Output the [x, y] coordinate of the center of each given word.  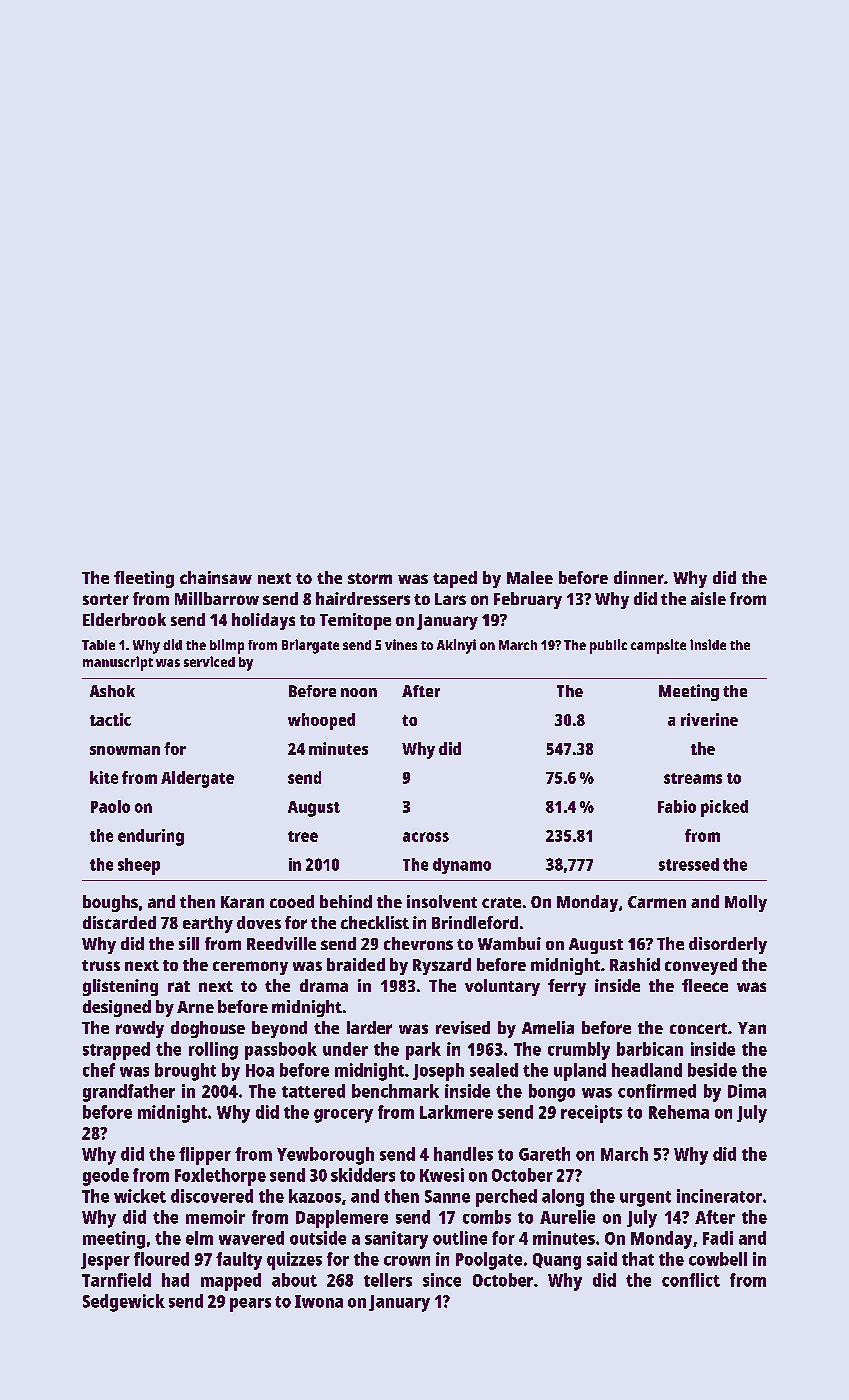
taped [455, 579]
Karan [242, 902]
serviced [209, 661]
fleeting [144, 579]
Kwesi [442, 1175]
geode [106, 1177]
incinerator [719, 1196]
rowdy [140, 1029]
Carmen [657, 902]
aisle [708, 598]
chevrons [418, 943]
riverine [709, 719]
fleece [705, 985]
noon [359, 692]
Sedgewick [124, 1303]
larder [369, 1027]
